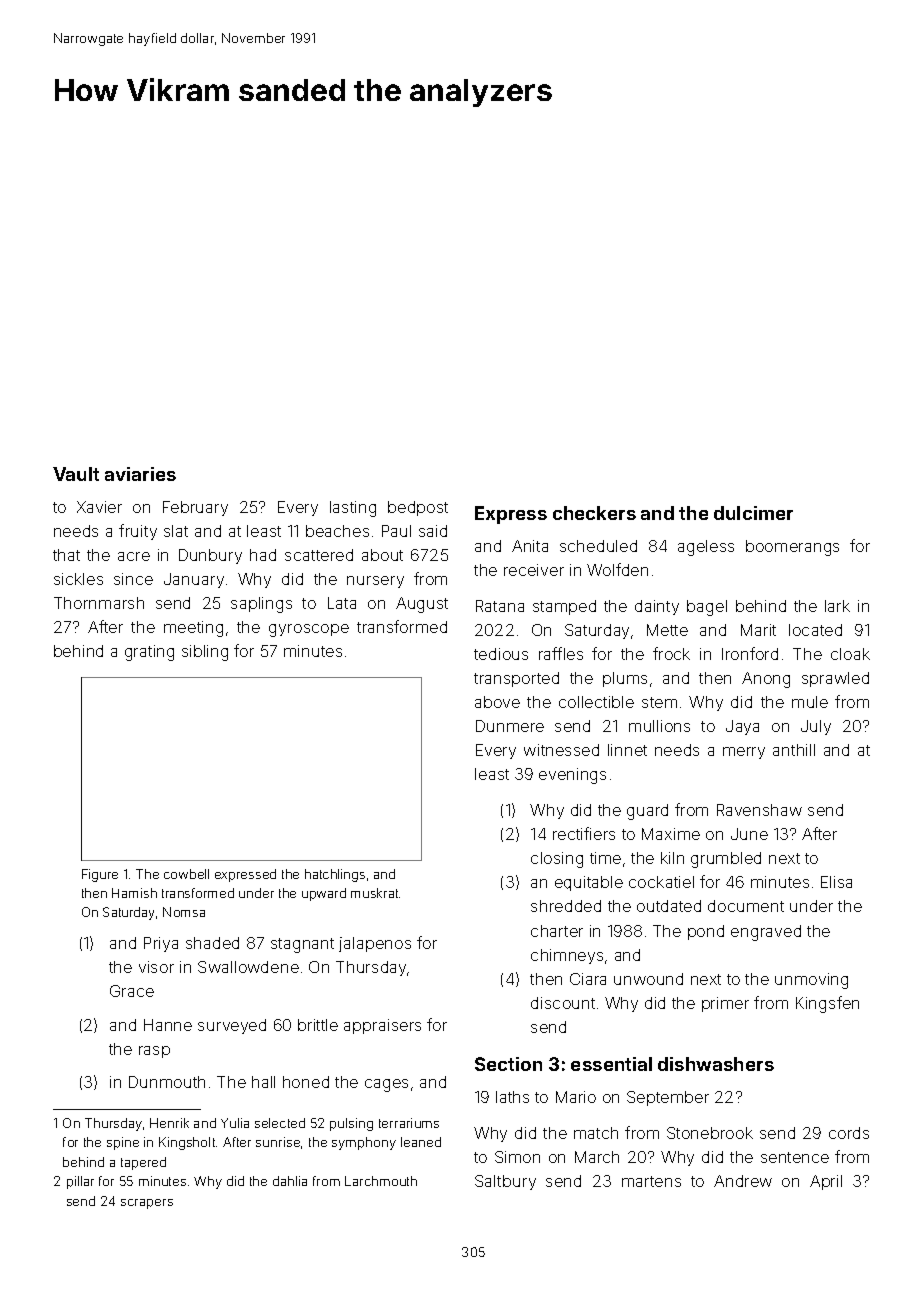  Describe the element at coordinates (418, 508) in the screenshot. I see `bedpost` at that location.
